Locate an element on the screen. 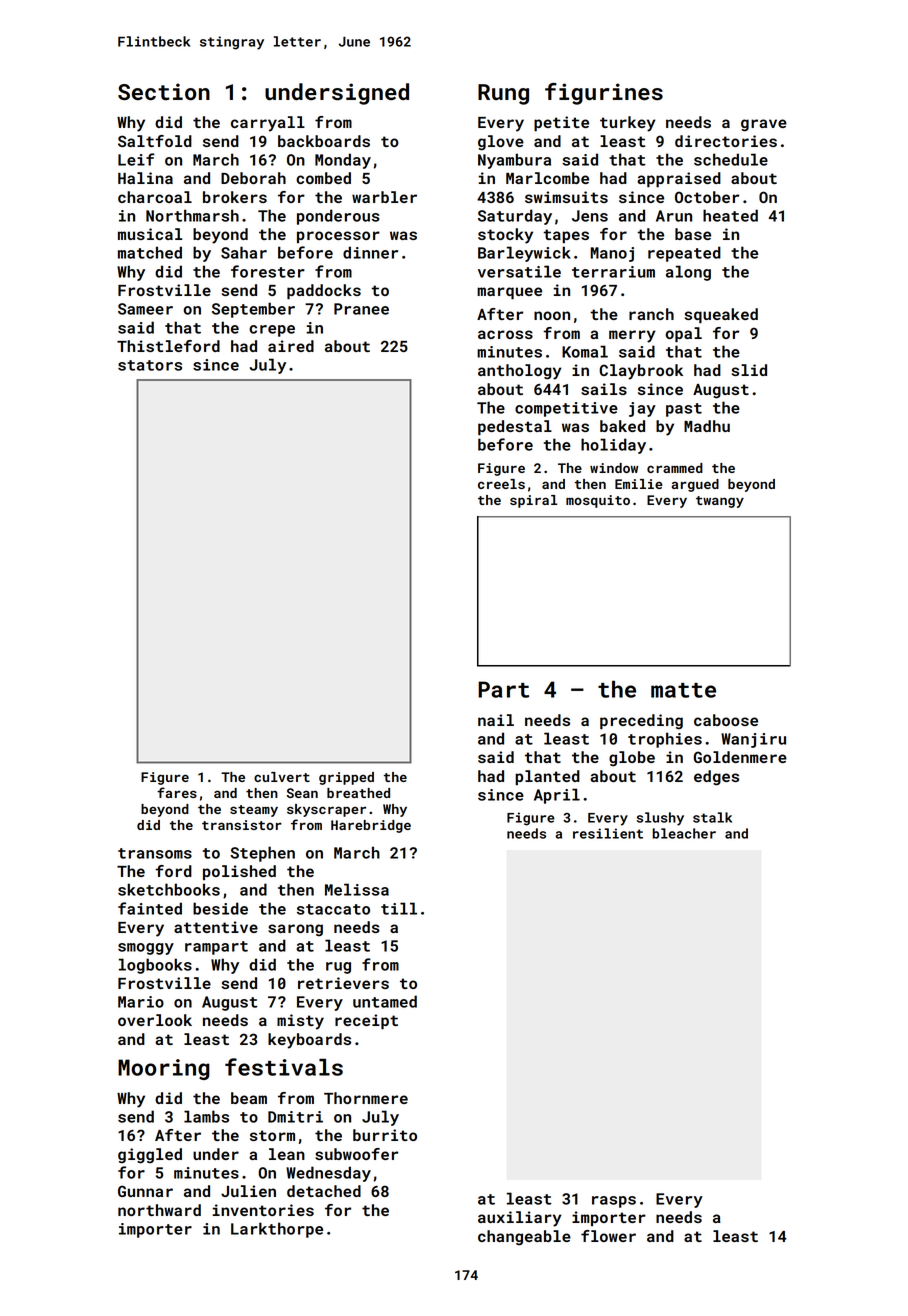 This screenshot has height=1316, width=908. Wanjiru is located at coordinates (753, 740).
